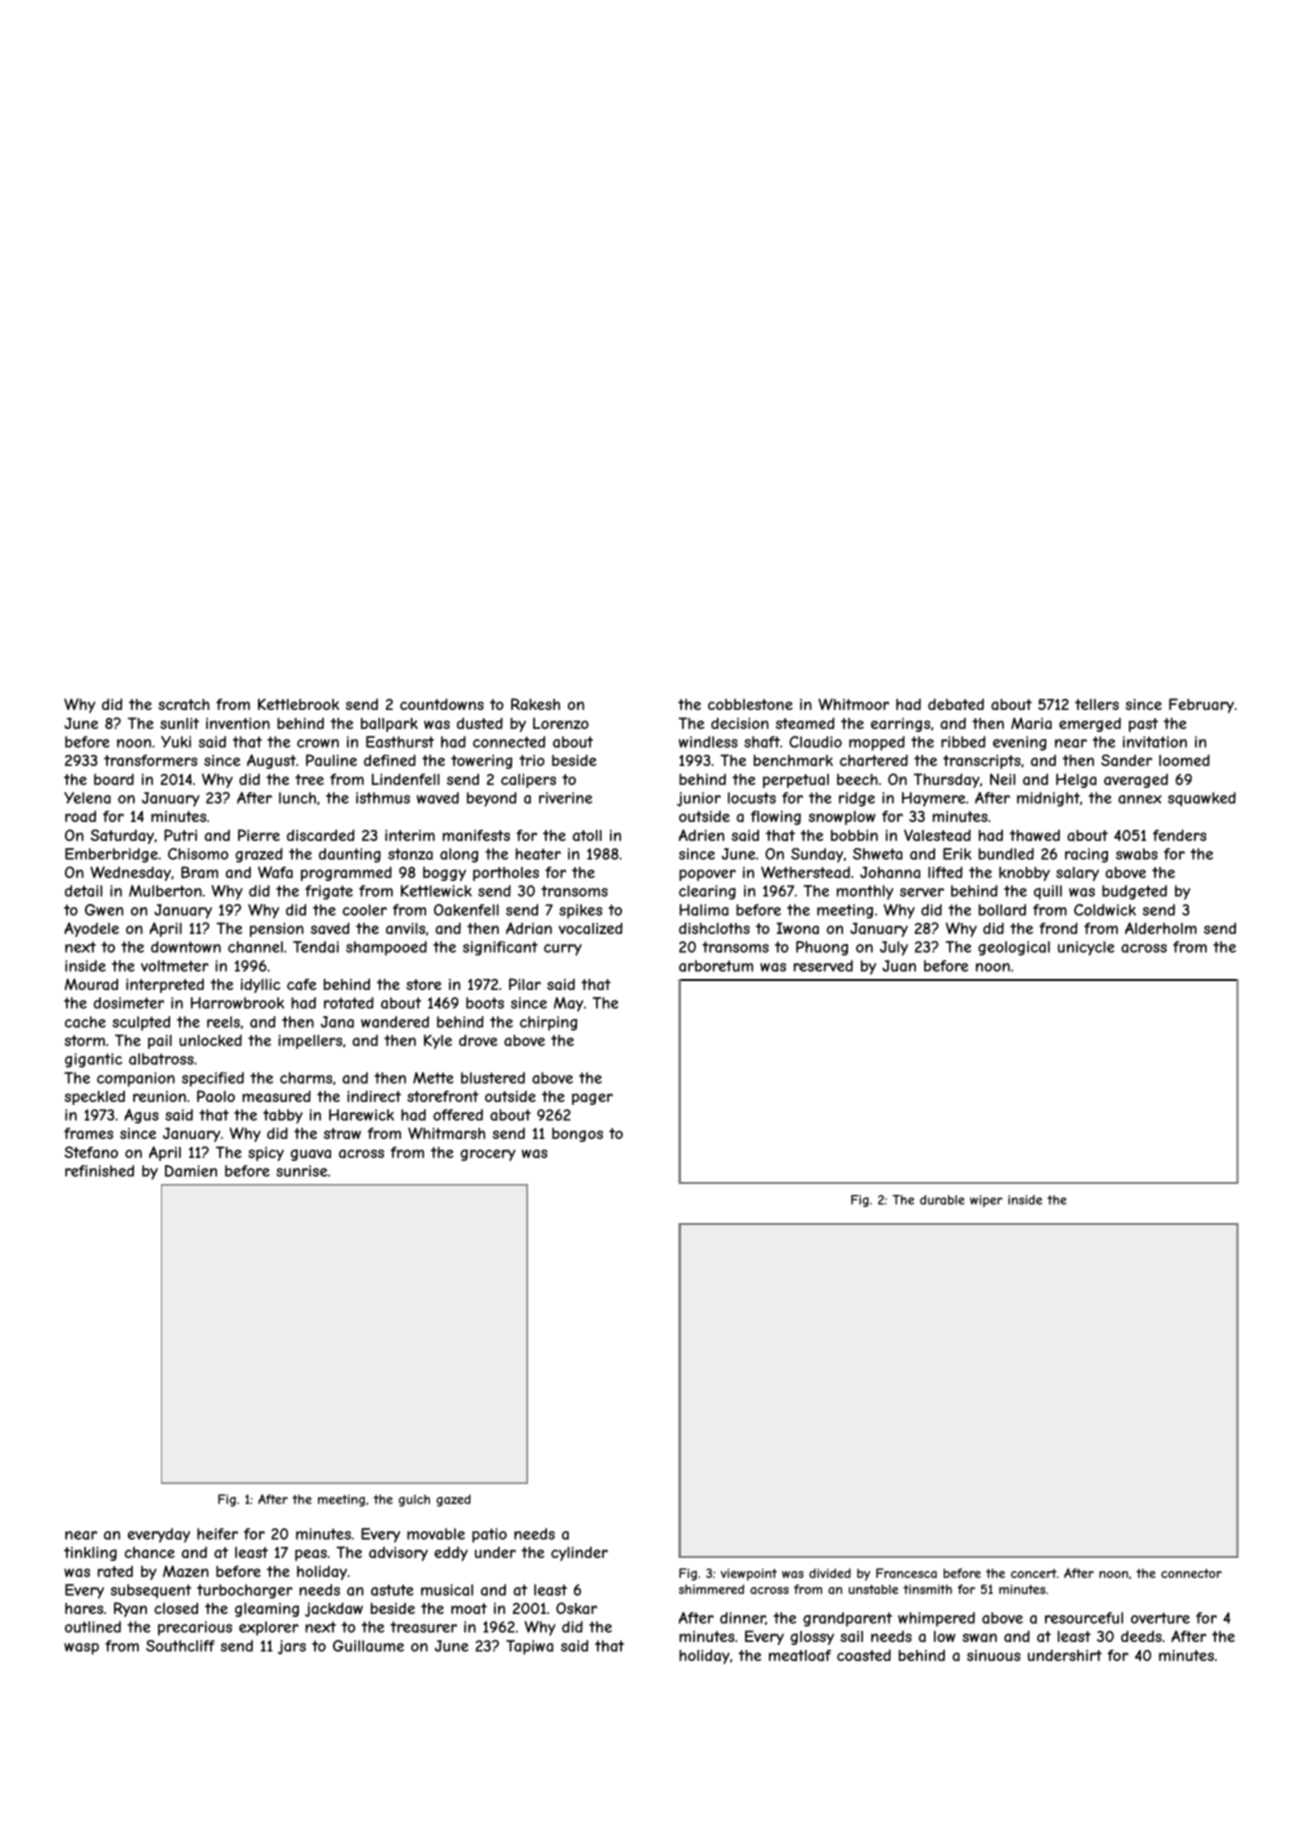 Image resolution: width=1303 pixels, height=1842 pixels. Describe the element at coordinates (217, 1534) in the image. I see `heifer` at that location.
